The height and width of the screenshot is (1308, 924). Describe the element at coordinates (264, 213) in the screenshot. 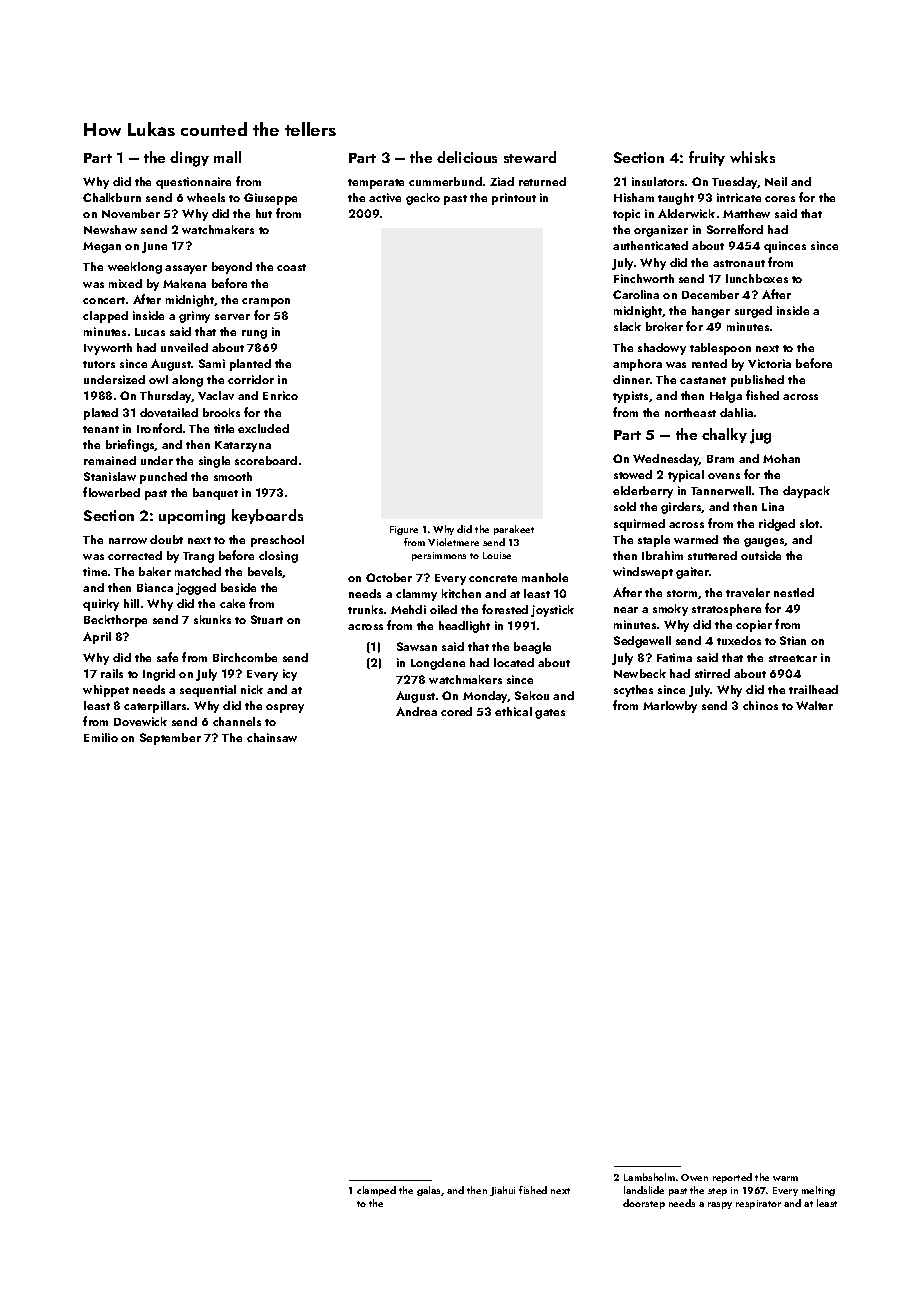

I see `hut` at that location.
